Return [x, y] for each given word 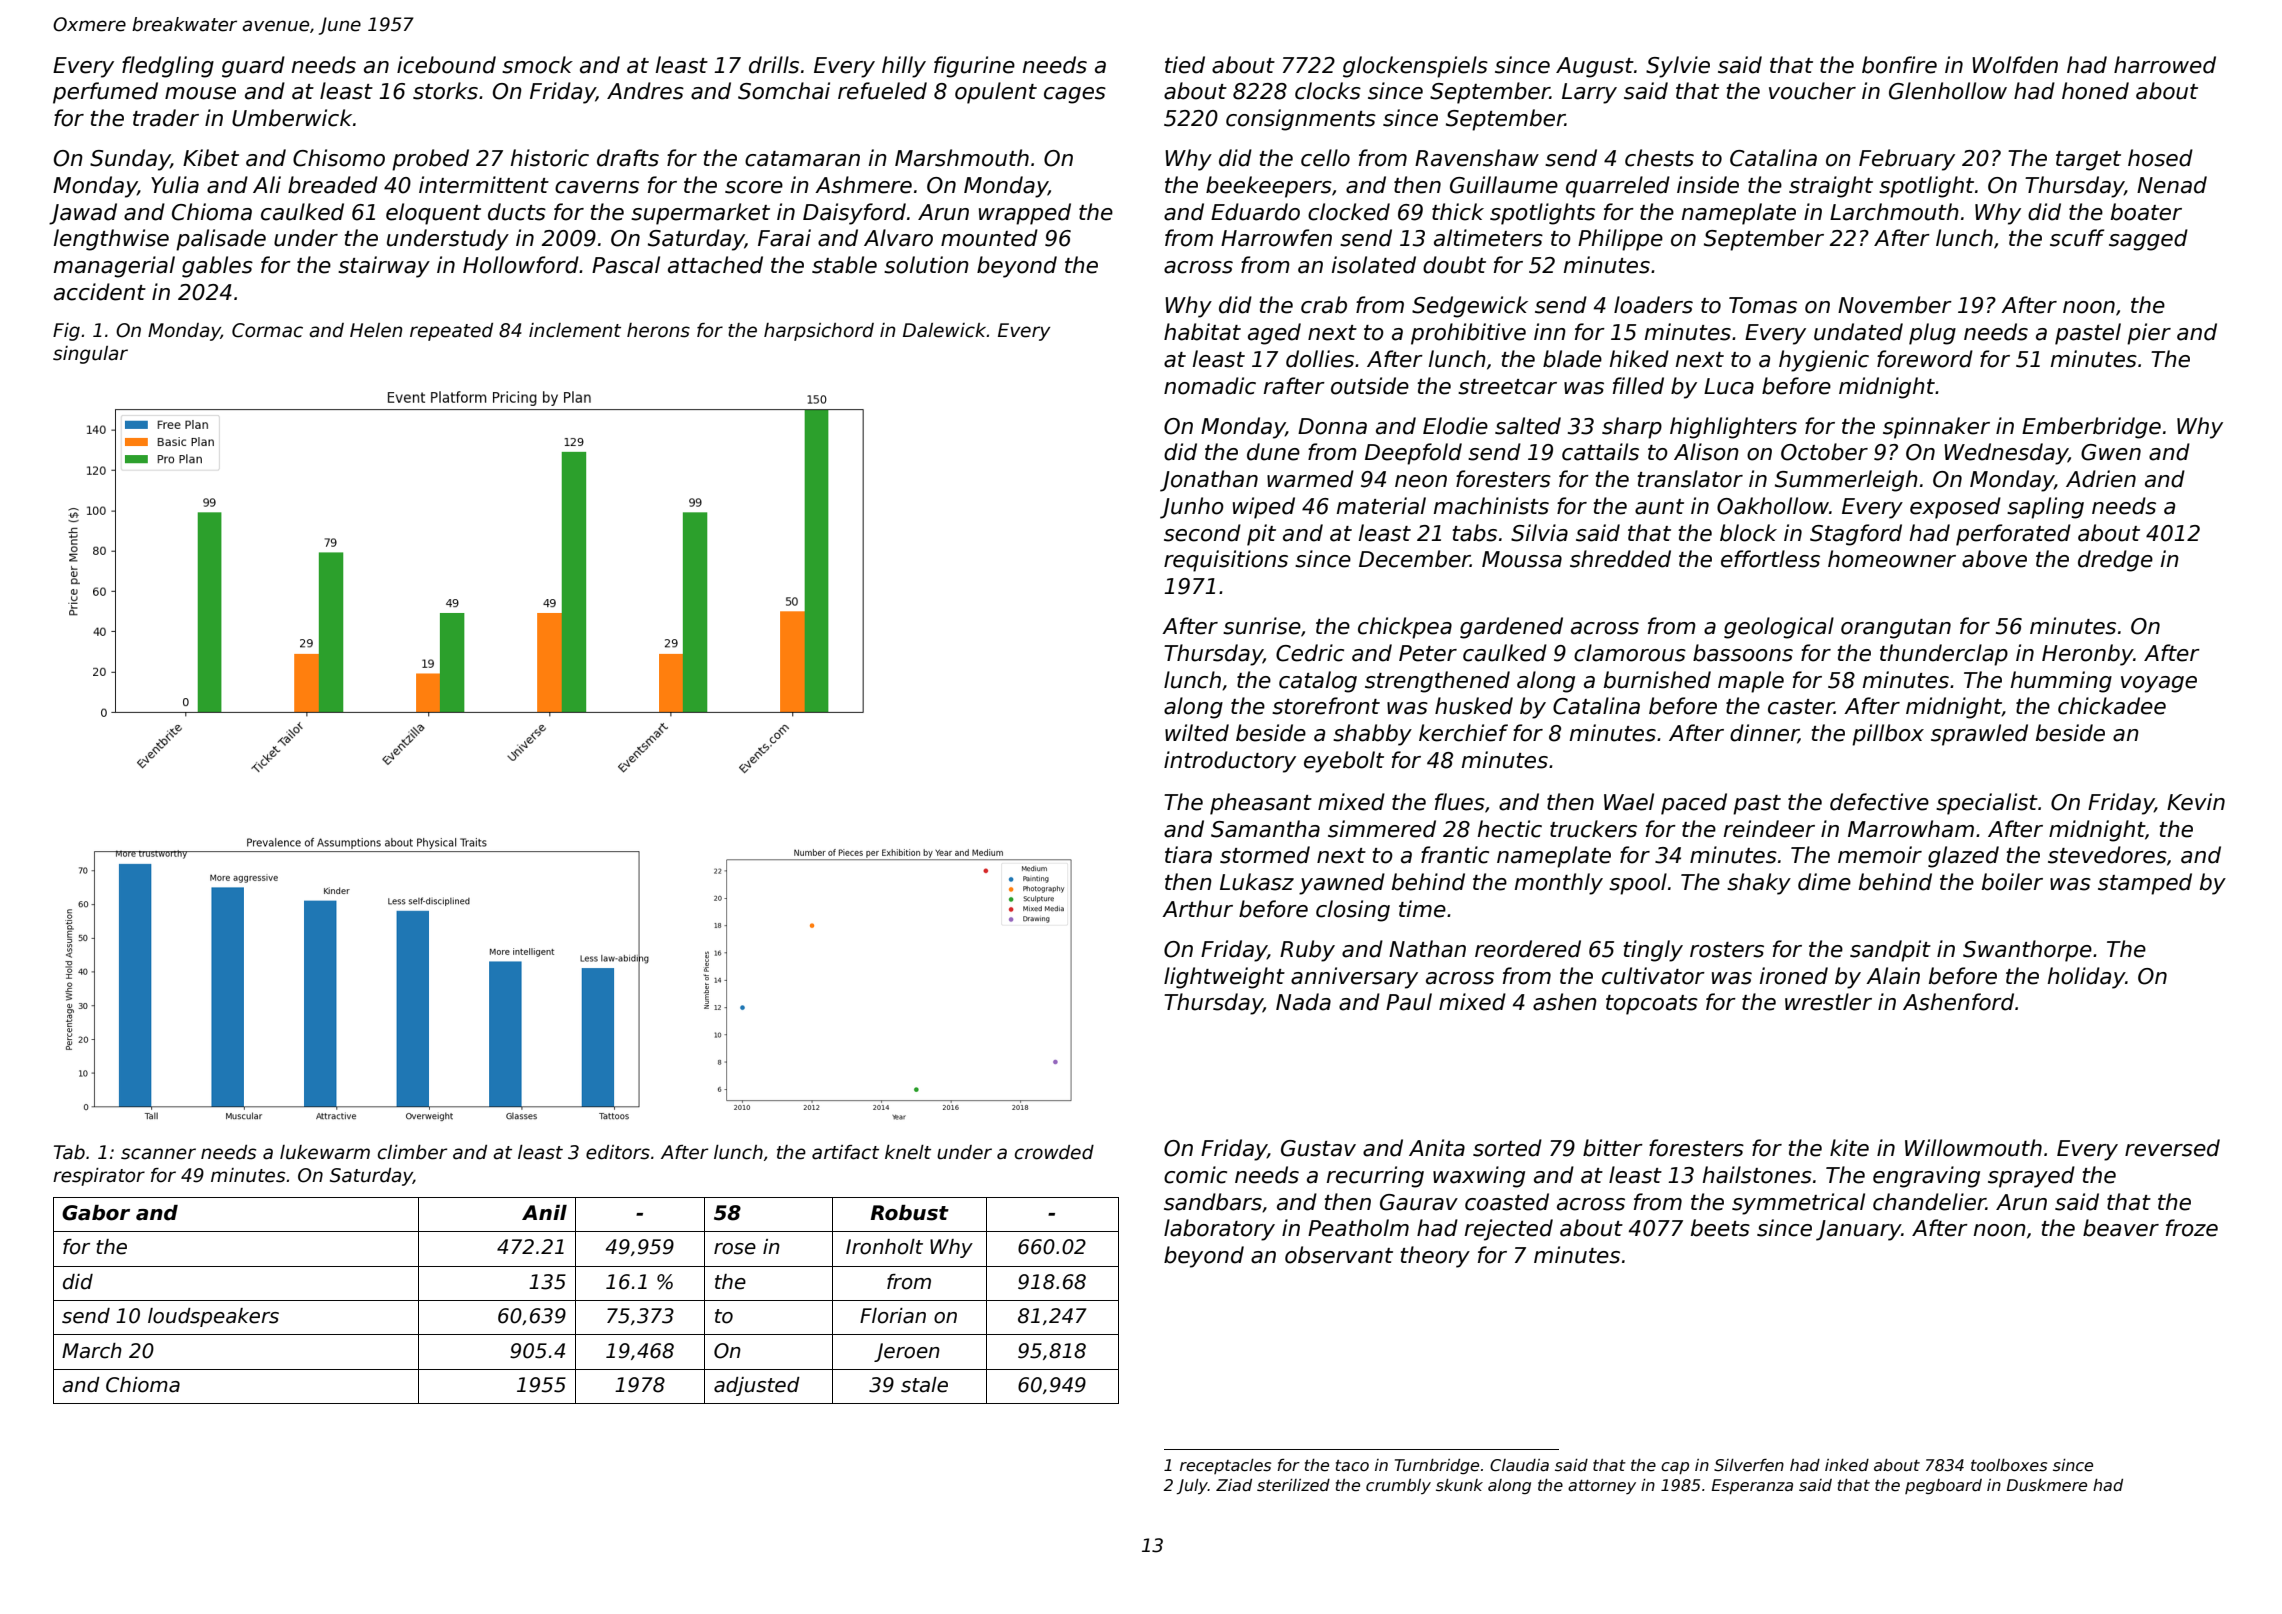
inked [1847, 1465]
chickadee [2112, 706]
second [1202, 533]
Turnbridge [1437, 1466]
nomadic [1210, 386]
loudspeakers [213, 1317]
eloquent [433, 214]
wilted [1197, 733]
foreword [1925, 359]
